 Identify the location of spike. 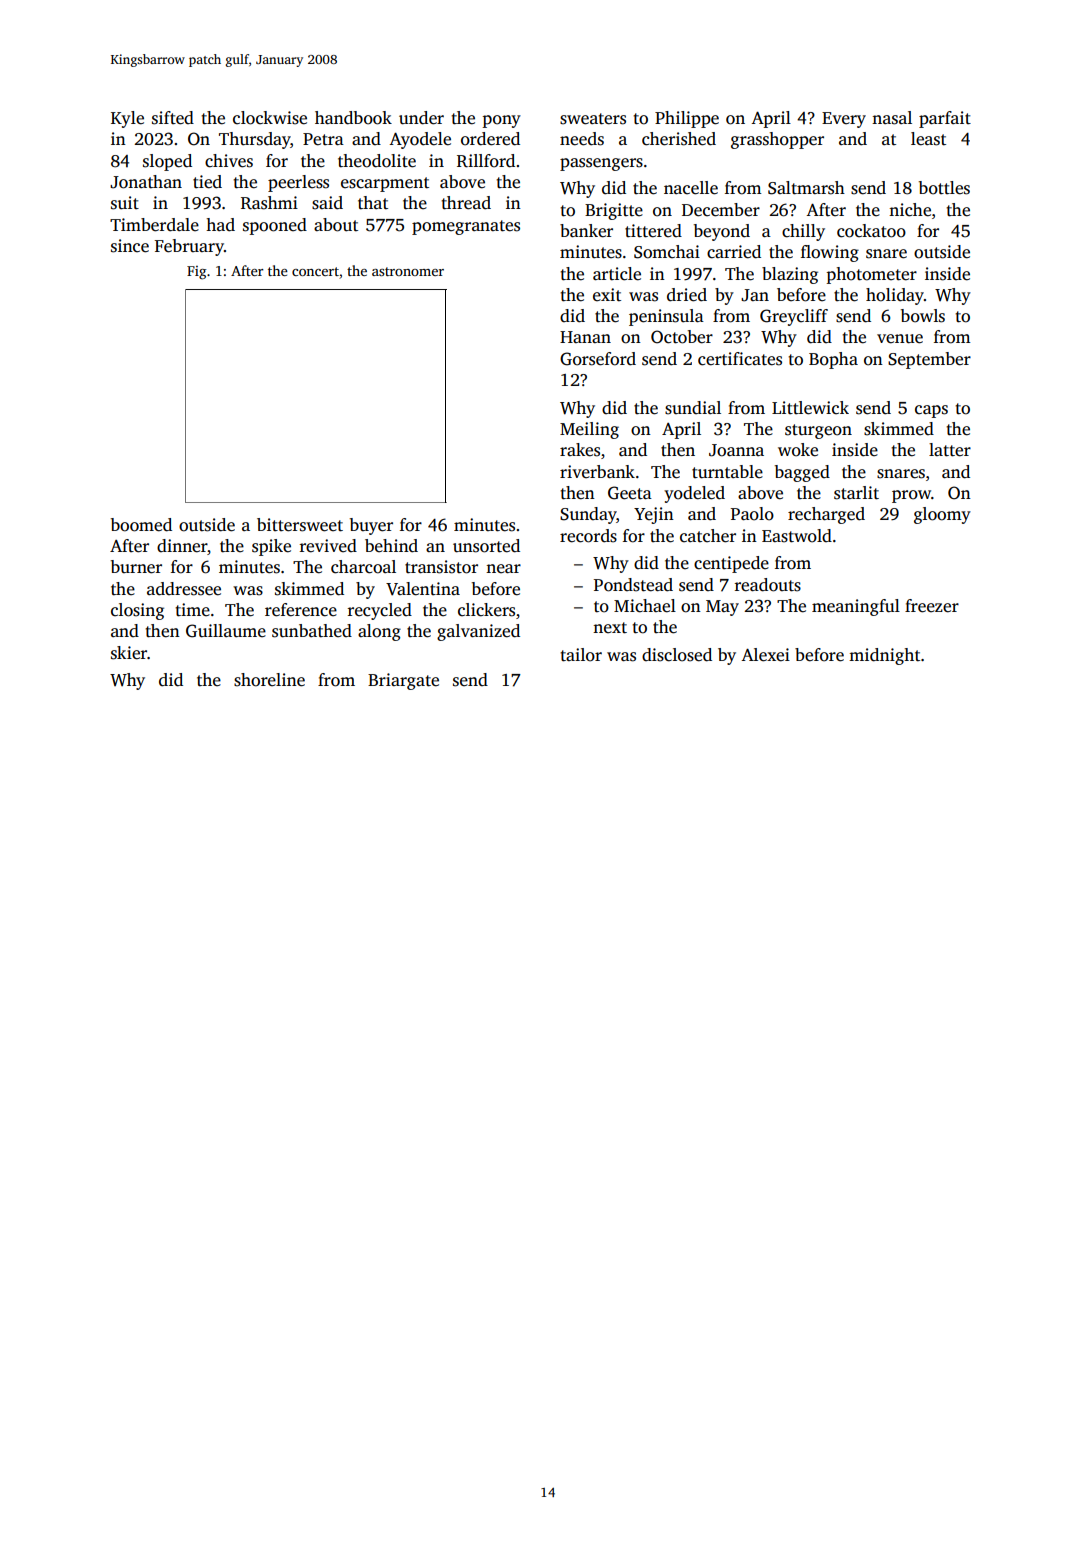
(271, 547).
